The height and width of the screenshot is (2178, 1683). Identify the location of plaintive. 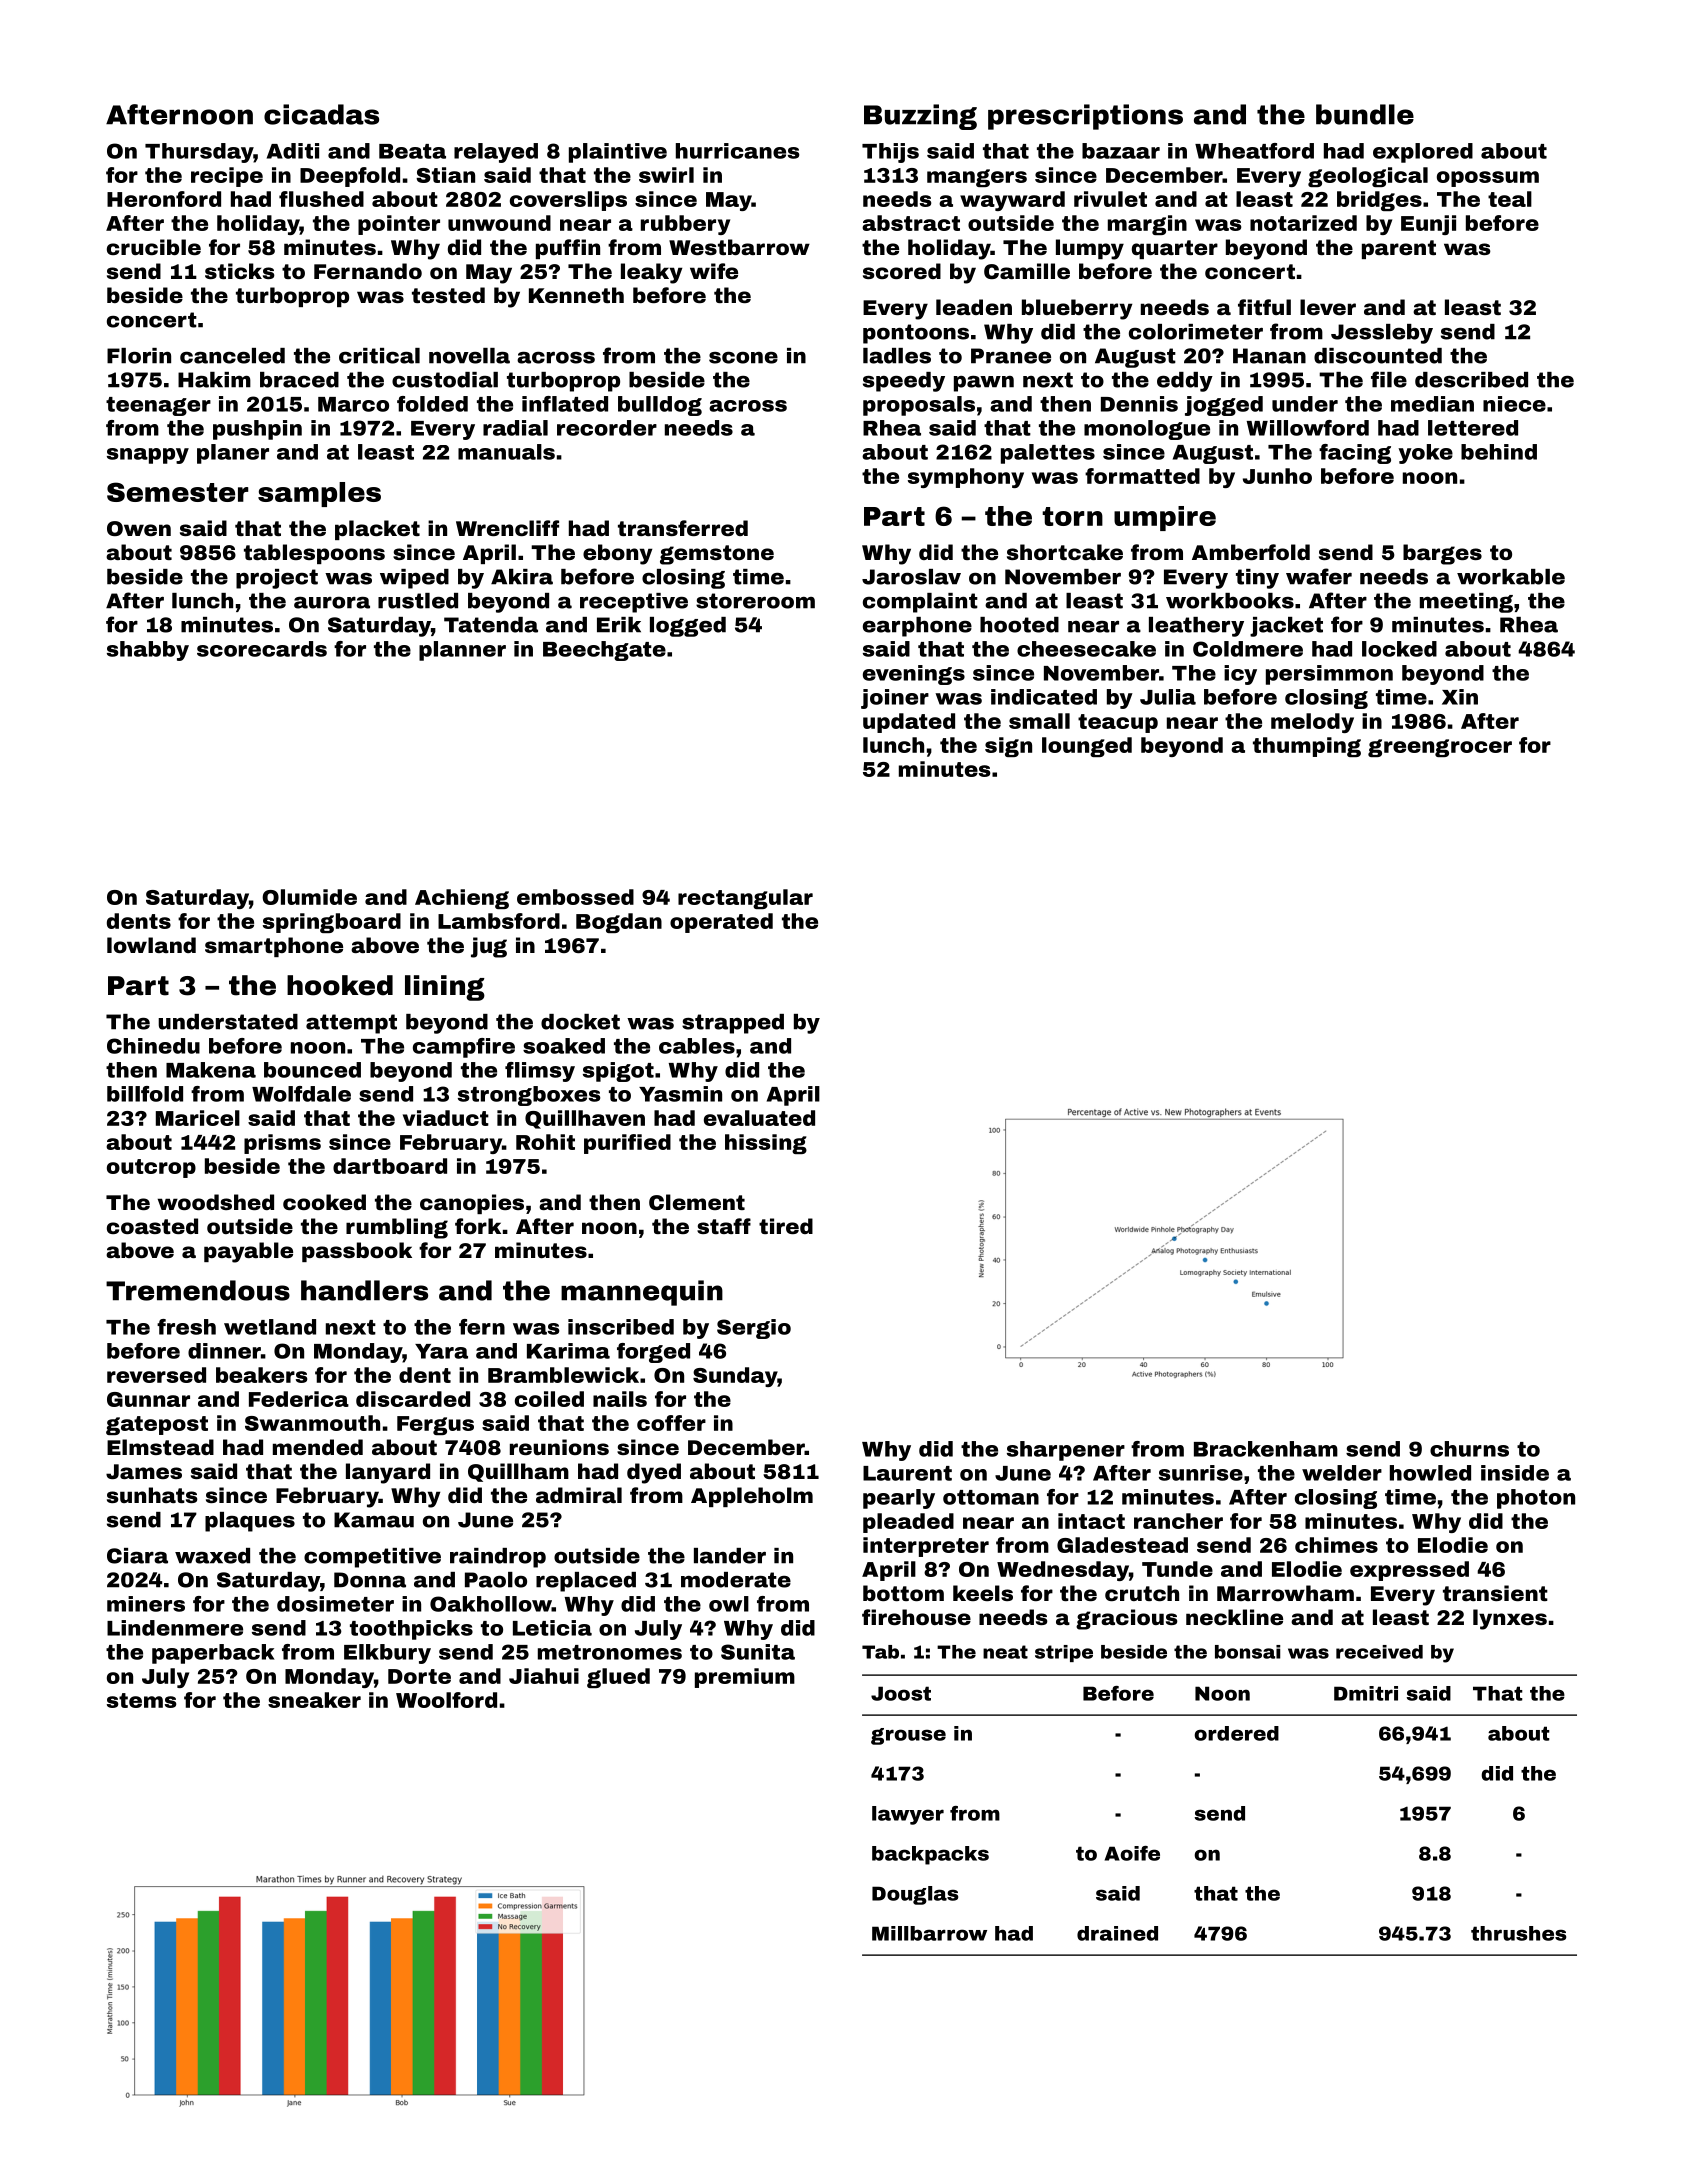
(618, 153).
